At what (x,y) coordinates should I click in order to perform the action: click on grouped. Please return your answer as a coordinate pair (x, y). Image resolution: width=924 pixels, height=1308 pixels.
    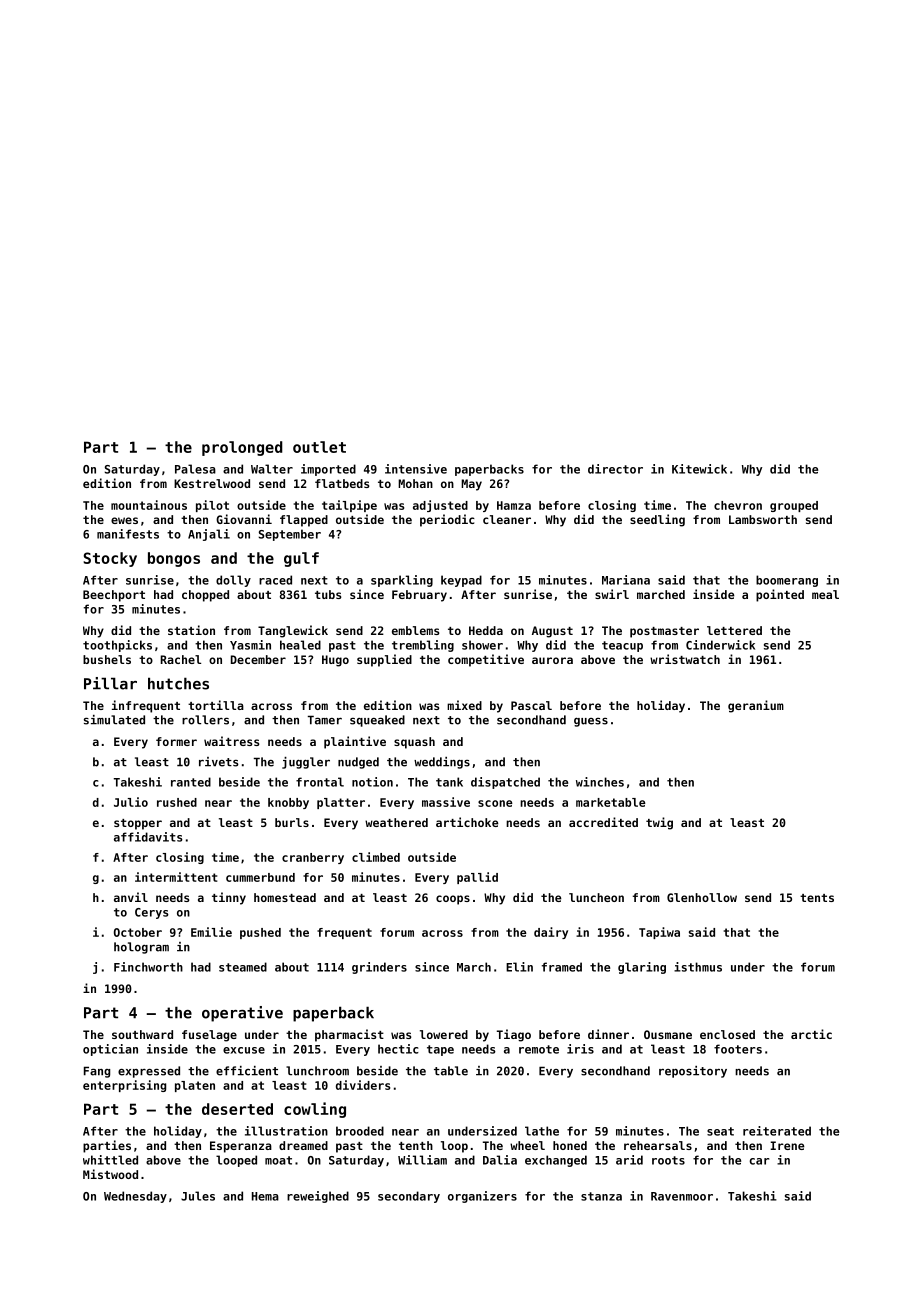
    Looking at the image, I should click on (794, 506).
